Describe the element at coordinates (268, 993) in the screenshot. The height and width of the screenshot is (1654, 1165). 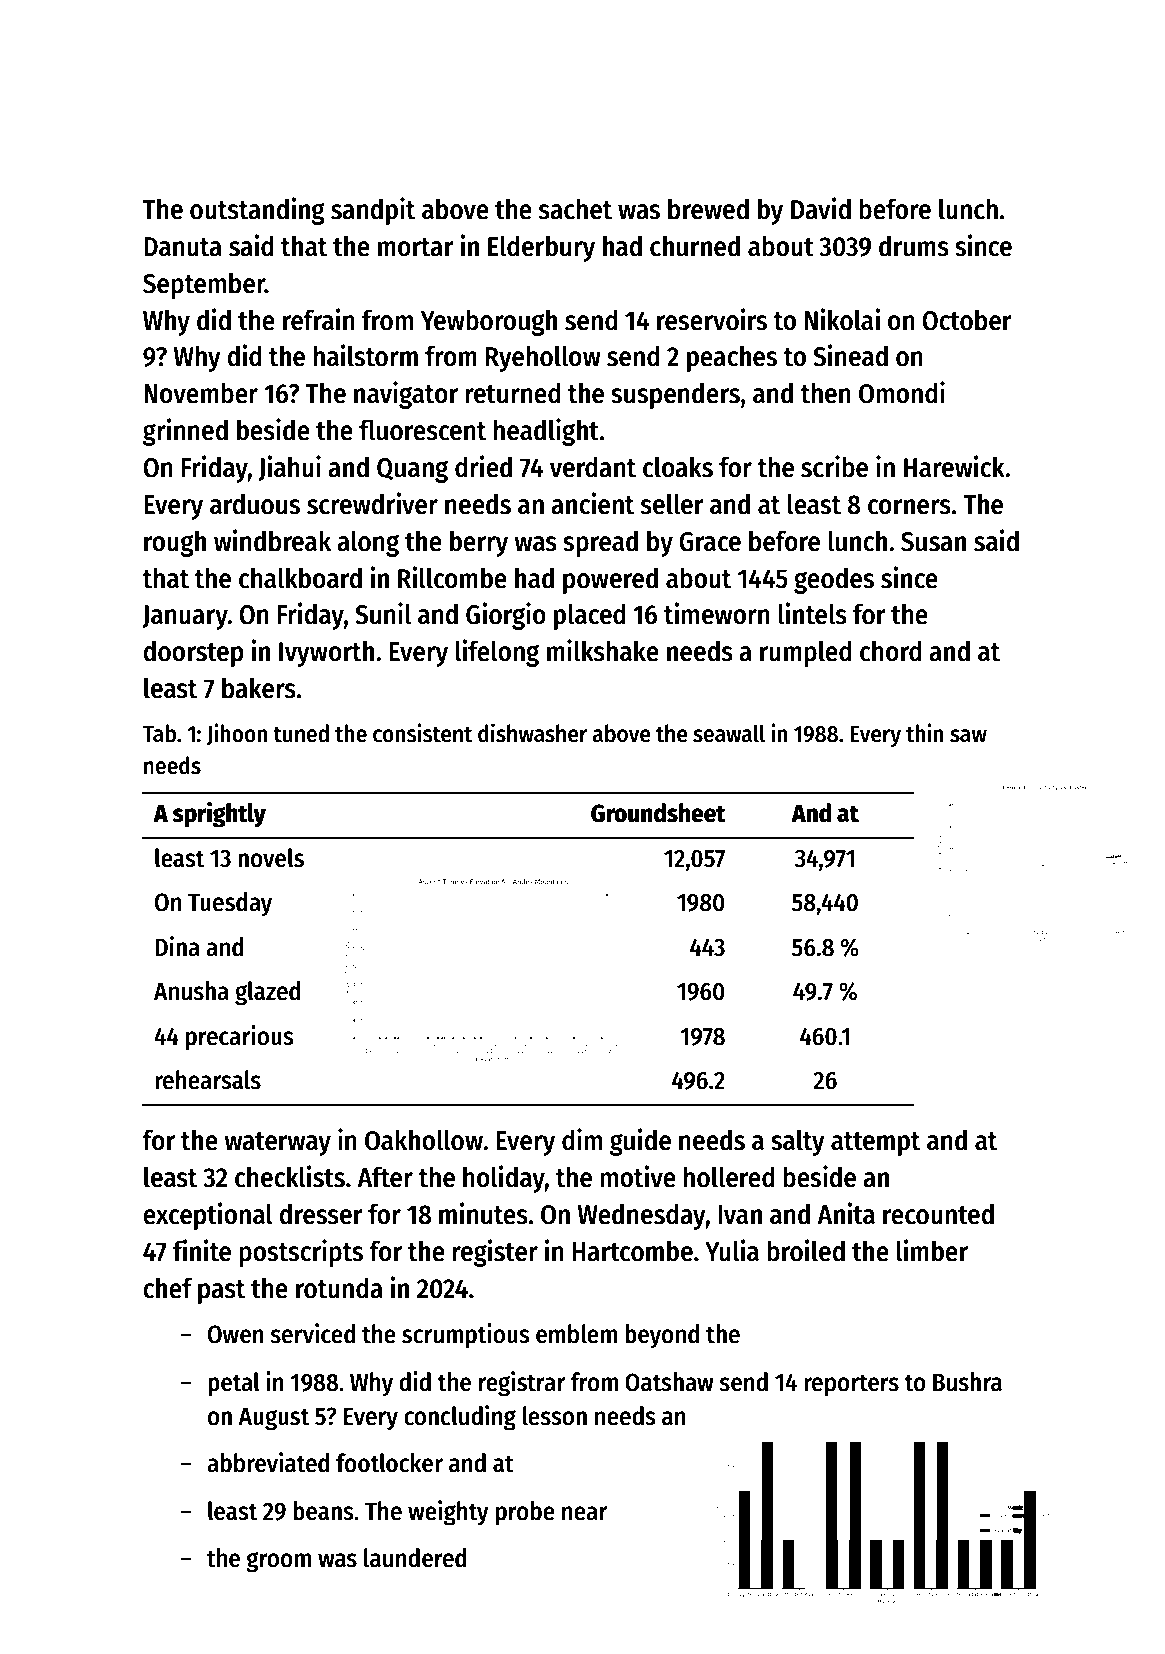
I see `glazed` at that location.
